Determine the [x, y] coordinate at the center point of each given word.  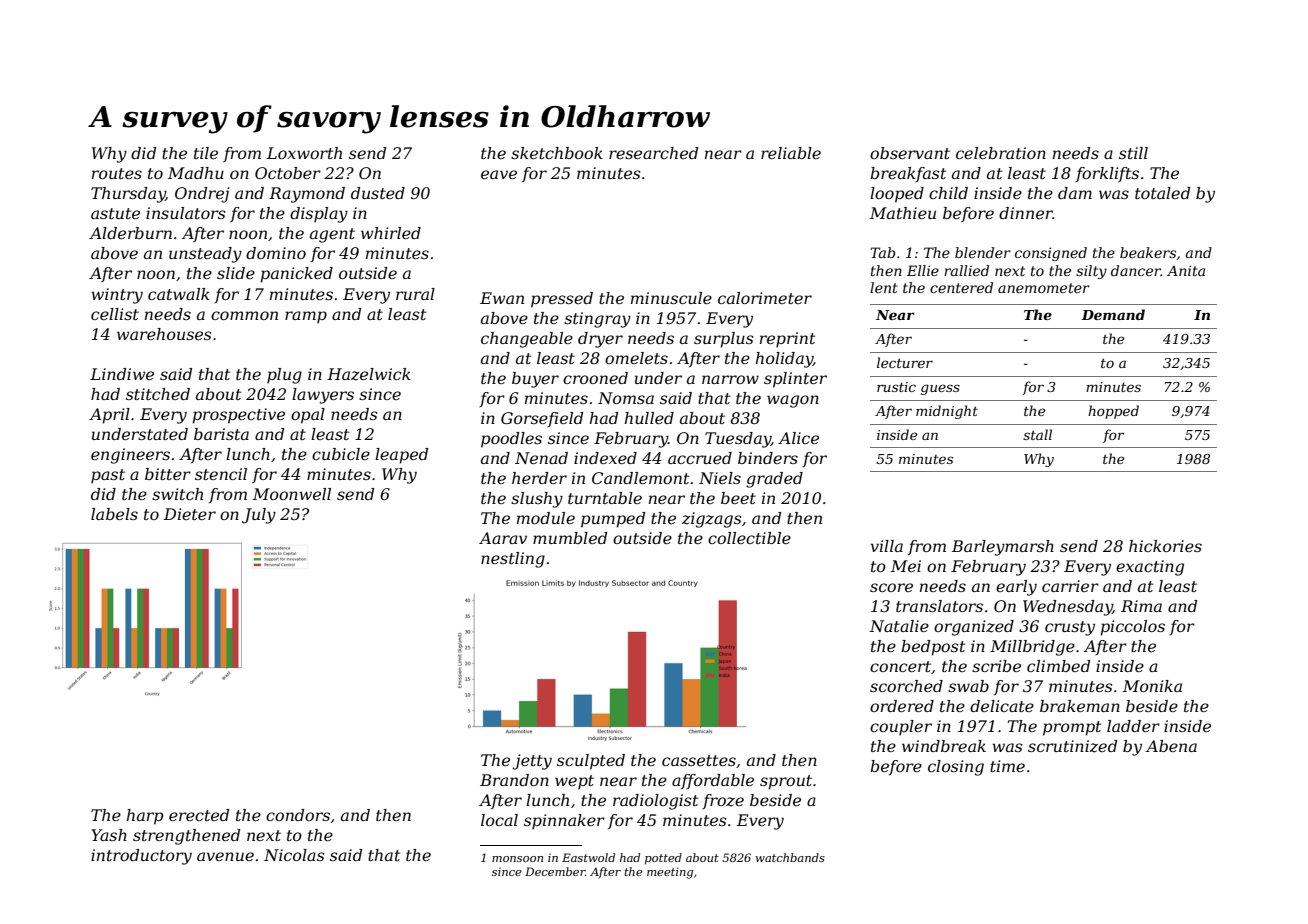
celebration [1001, 153]
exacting [1150, 568]
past [108, 476]
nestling [513, 560]
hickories [1165, 546]
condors [298, 815]
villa [887, 546]
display [319, 215]
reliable [791, 153]
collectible [749, 538]
